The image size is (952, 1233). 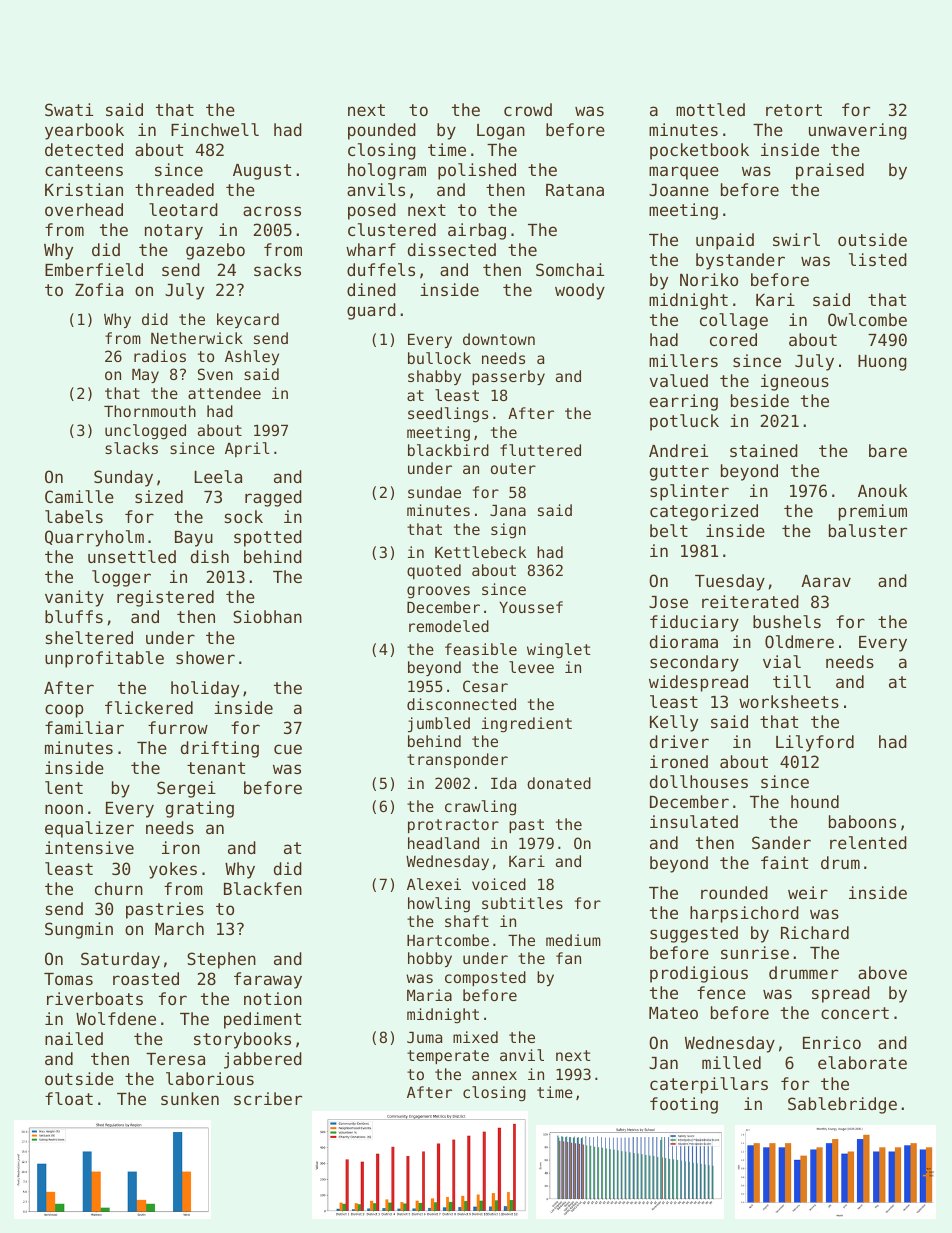 What do you see at coordinates (89, 637) in the image?
I see `sheltered` at bounding box center [89, 637].
